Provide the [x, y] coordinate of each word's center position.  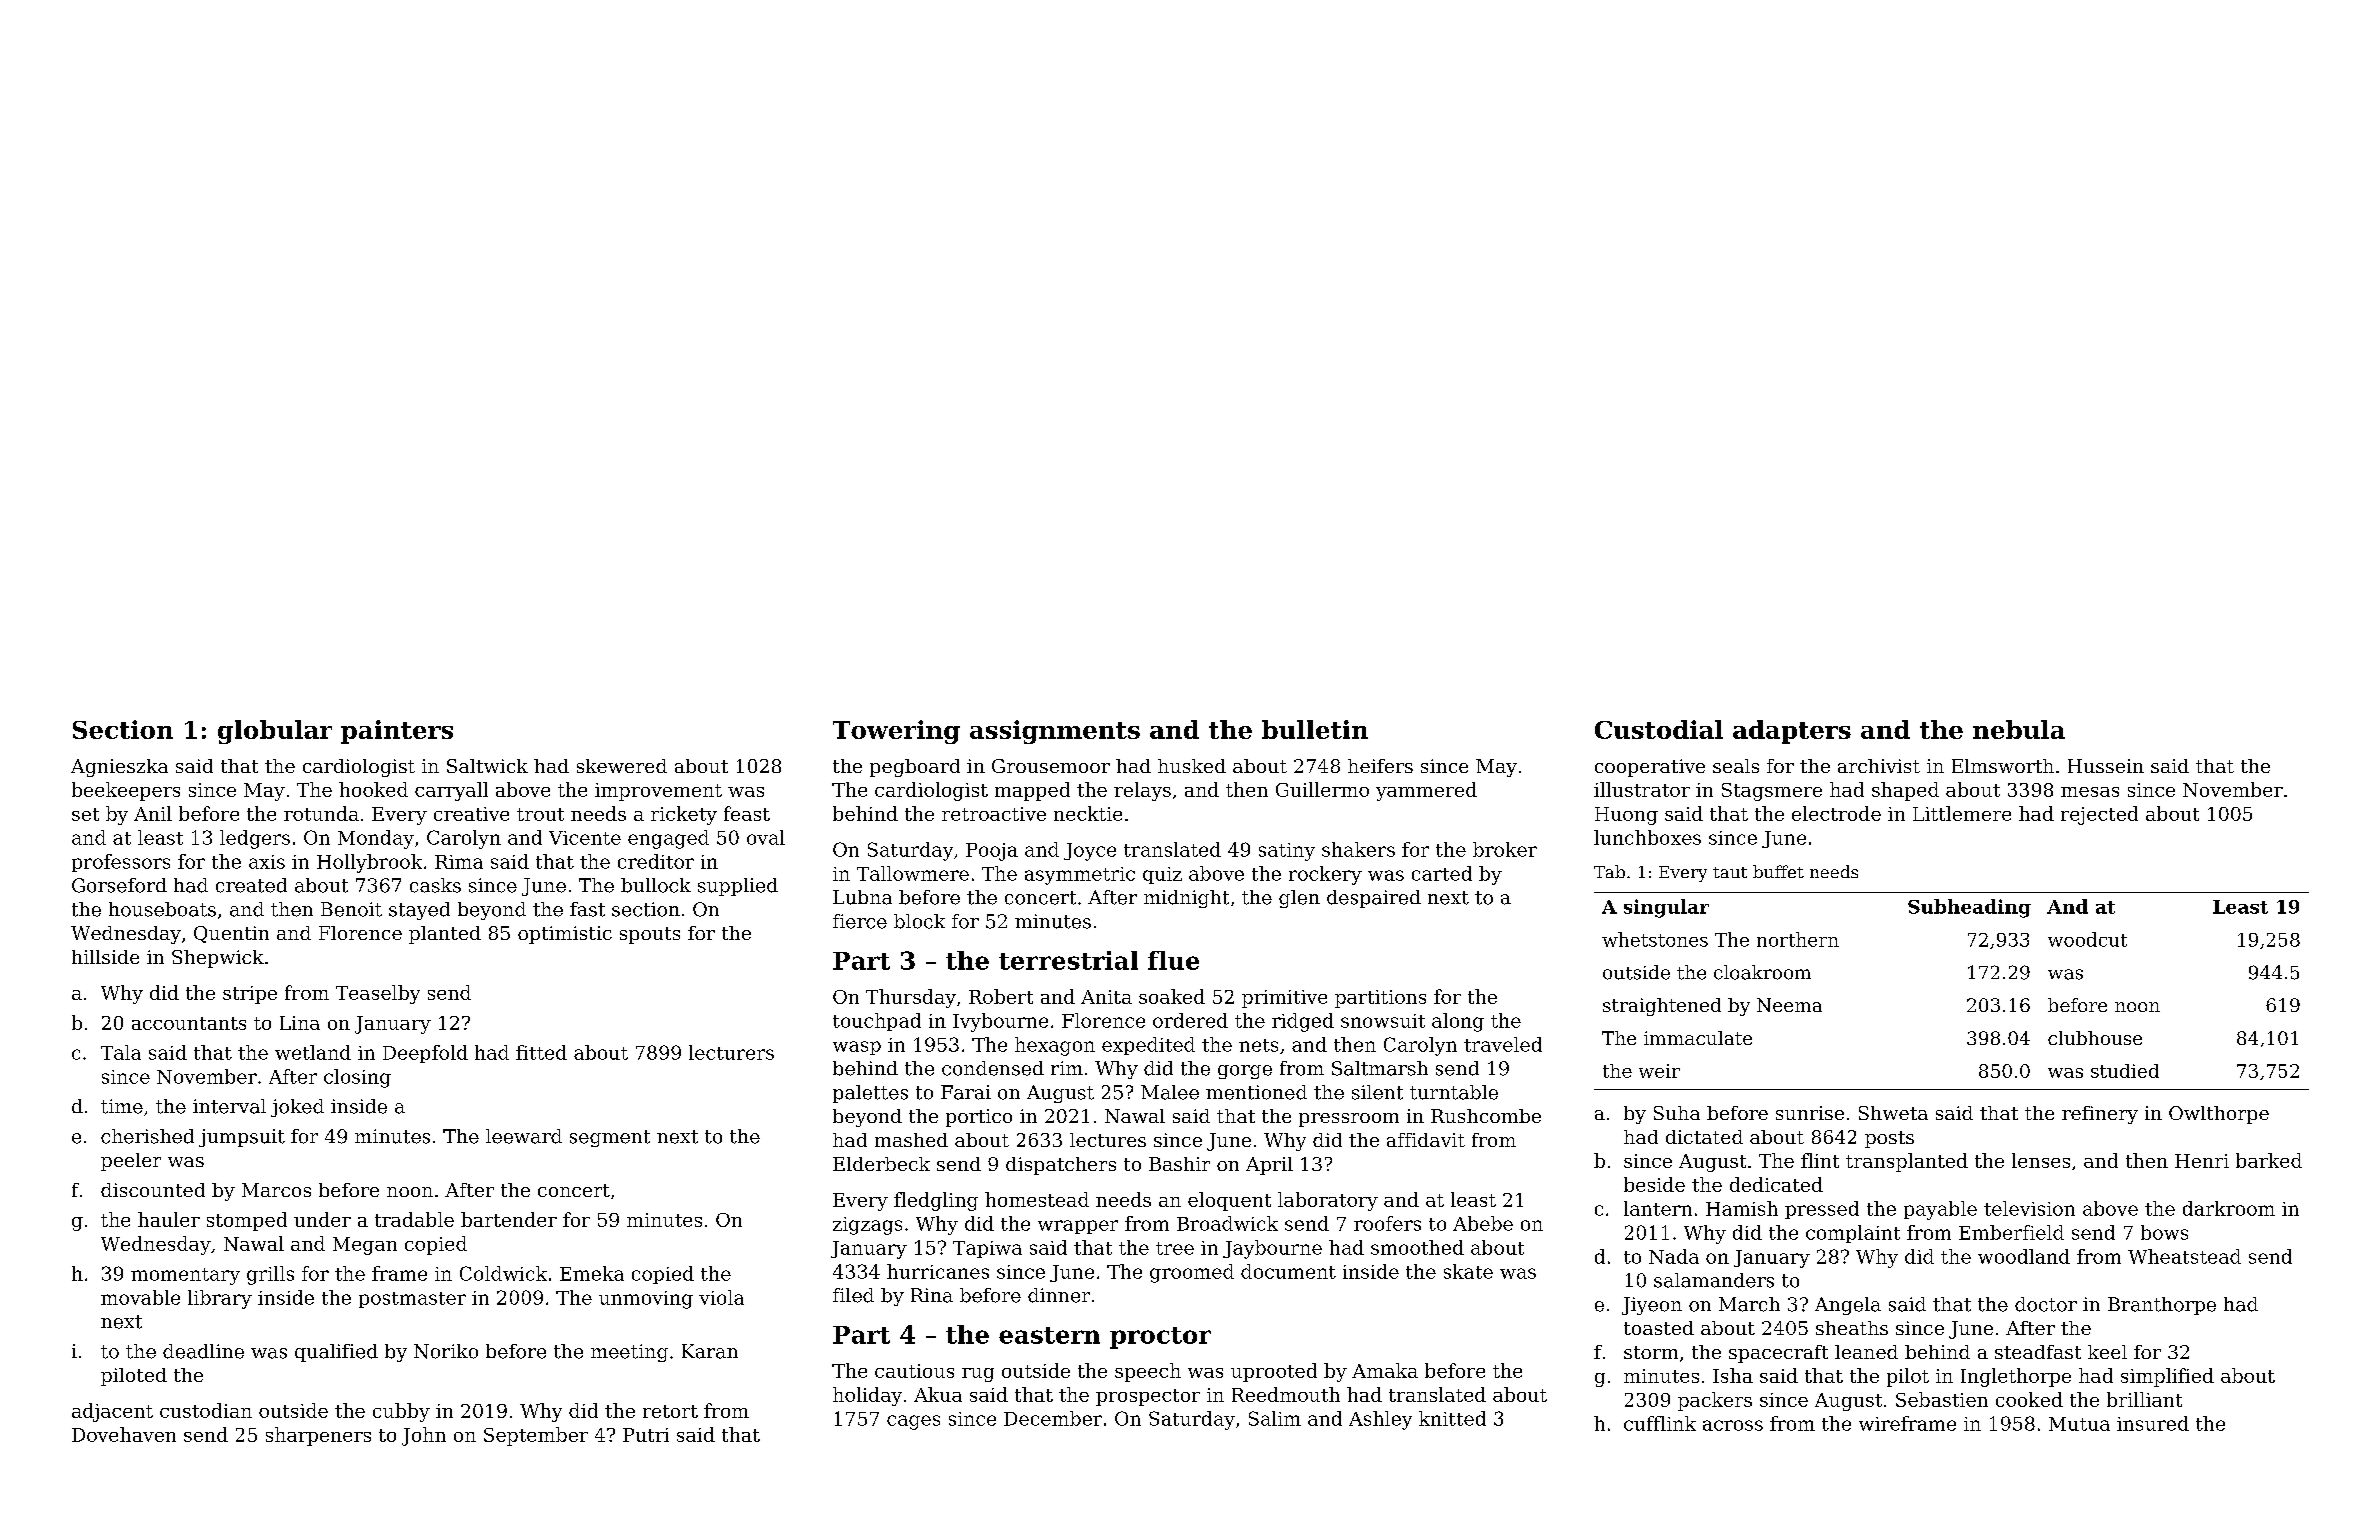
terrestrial [1068, 960]
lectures [1108, 1140]
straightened [1662, 1007]
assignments [1055, 732]
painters [397, 732]
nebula [2019, 729]
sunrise [1810, 1113]
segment [610, 1138]
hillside [105, 957]
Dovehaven [124, 1434]
